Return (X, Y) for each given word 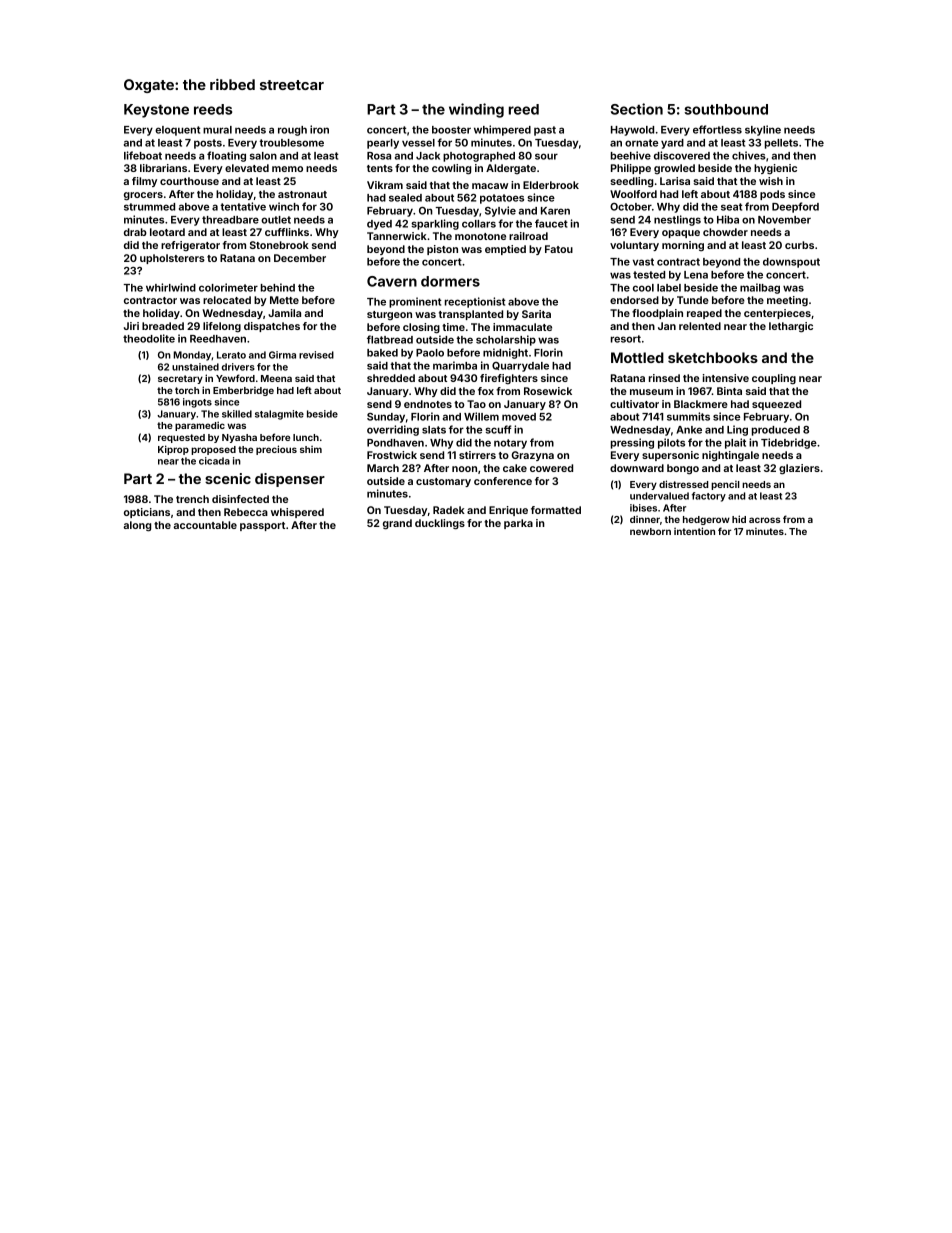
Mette (284, 300)
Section (637, 109)
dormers (450, 281)
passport (262, 526)
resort (626, 339)
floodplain (657, 314)
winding (476, 110)
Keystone (156, 111)
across (765, 520)
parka (518, 524)
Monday (192, 356)
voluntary (634, 246)
